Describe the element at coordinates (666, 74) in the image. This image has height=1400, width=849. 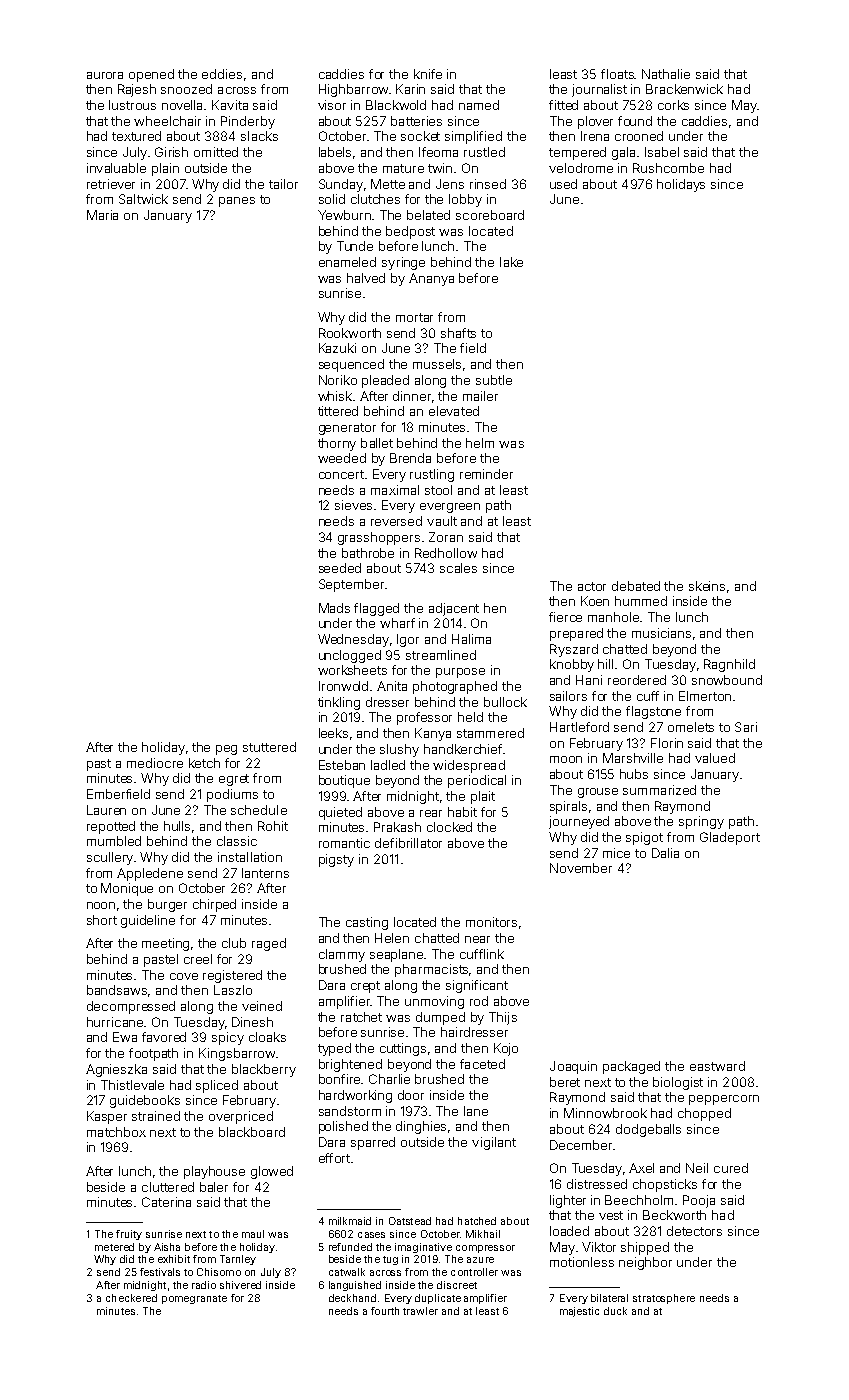
I see `Nathalie` at that location.
